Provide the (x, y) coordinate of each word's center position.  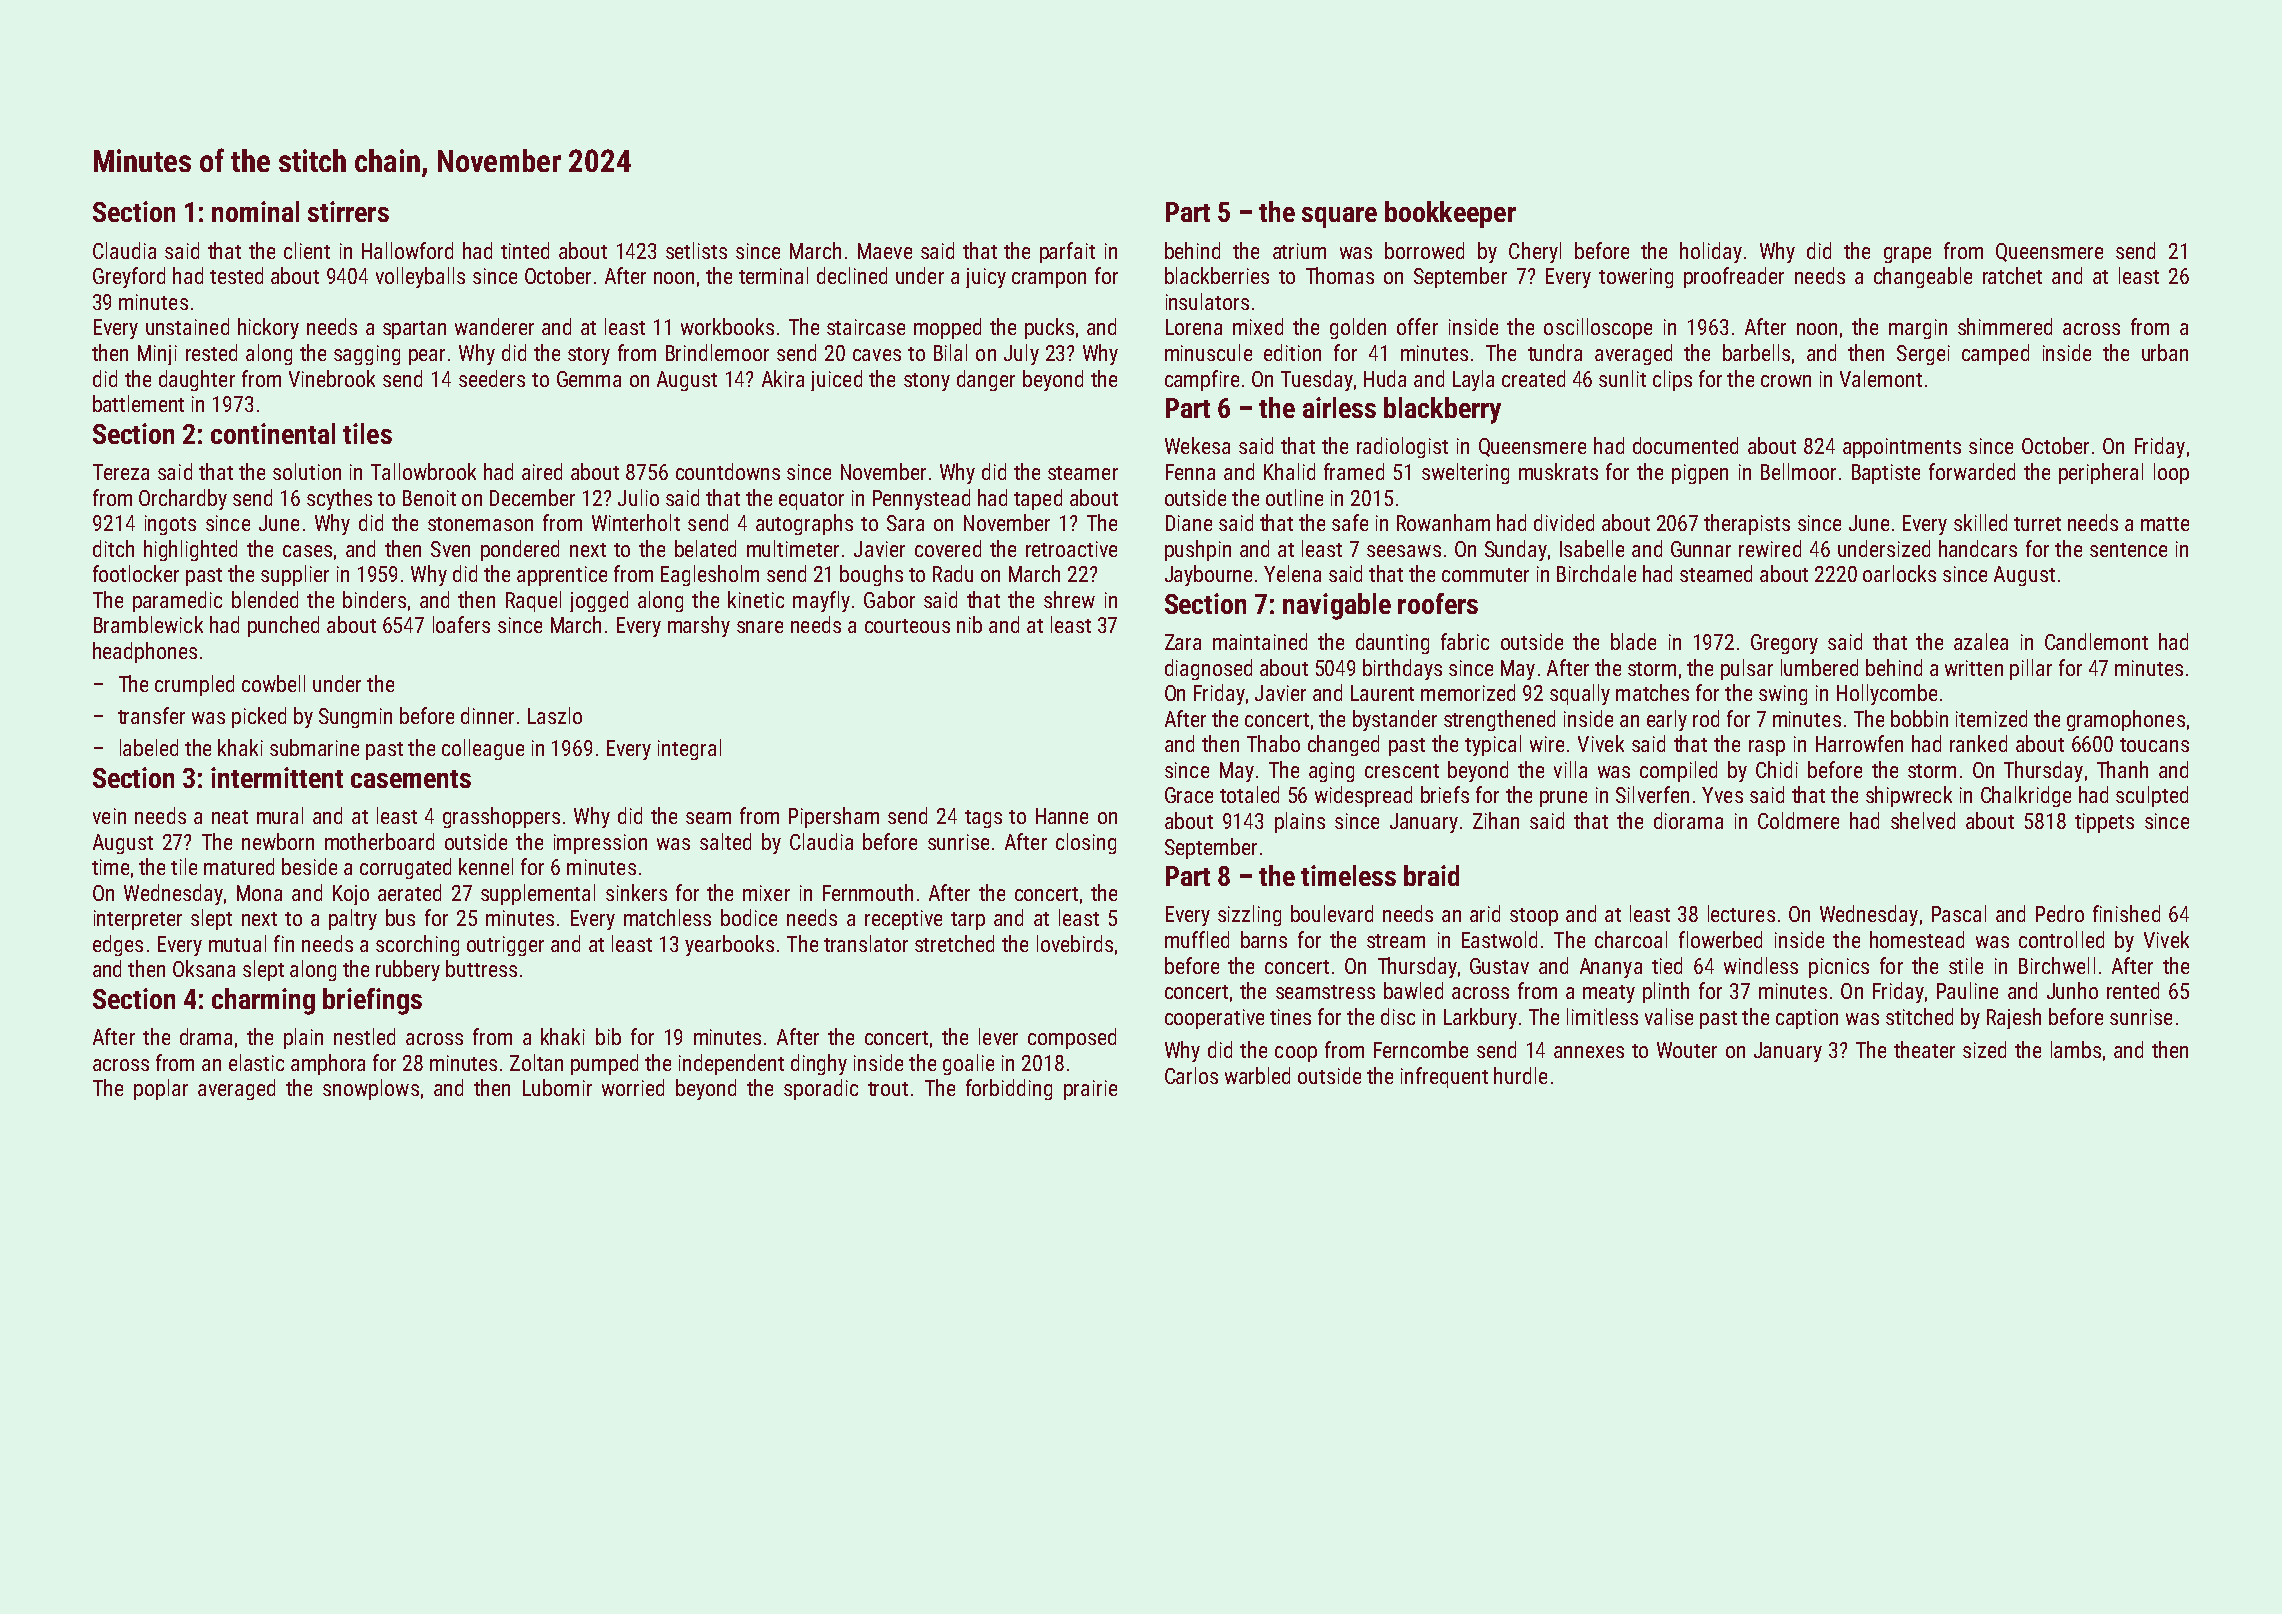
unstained (187, 326)
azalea (1981, 641)
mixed (1258, 326)
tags (983, 819)
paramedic (177, 601)
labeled (149, 747)
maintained (1260, 641)
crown (1786, 381)
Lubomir (557, 1087)
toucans (2154, 745)
